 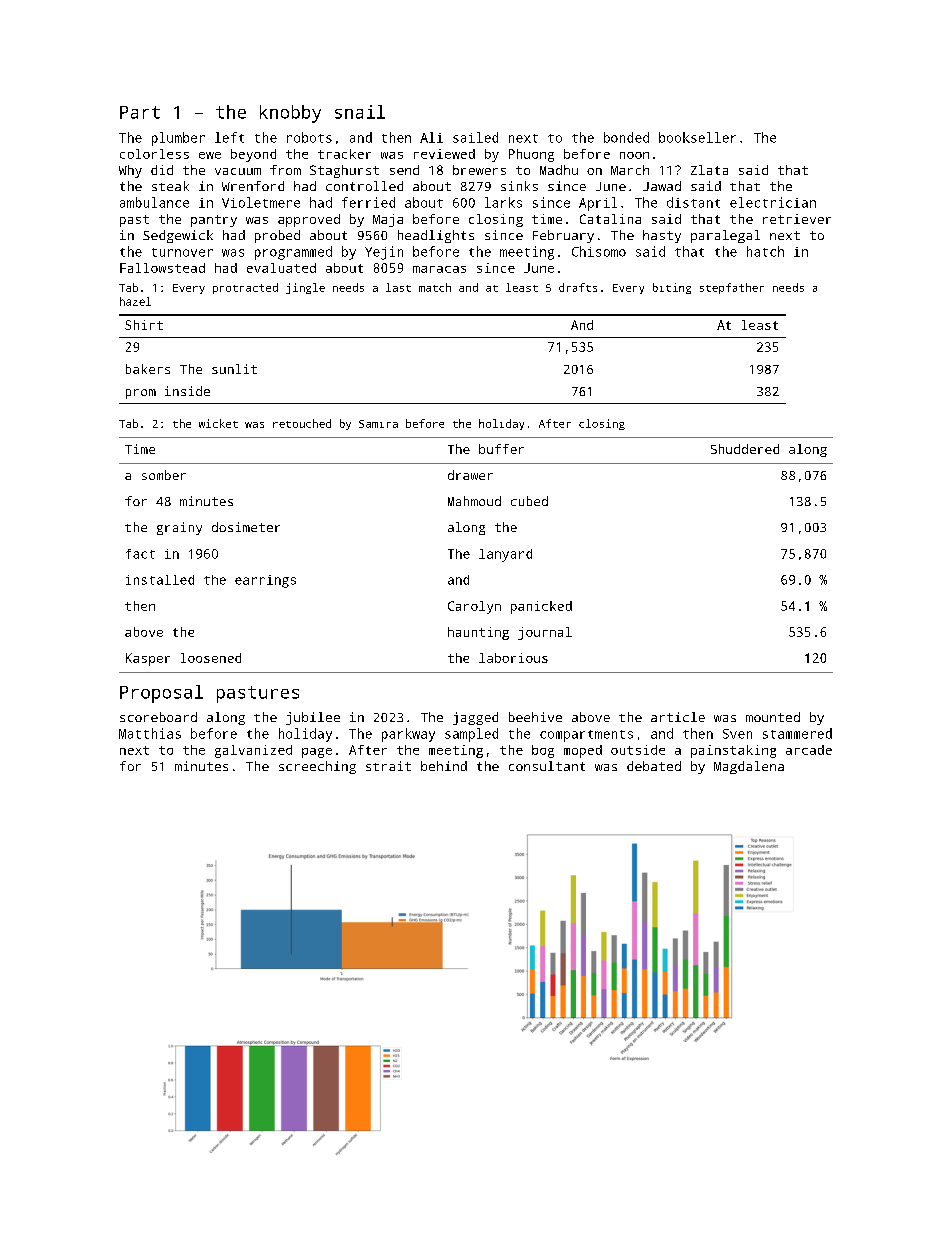 I want to click on Shuddered, so click(x=745, y=449).
